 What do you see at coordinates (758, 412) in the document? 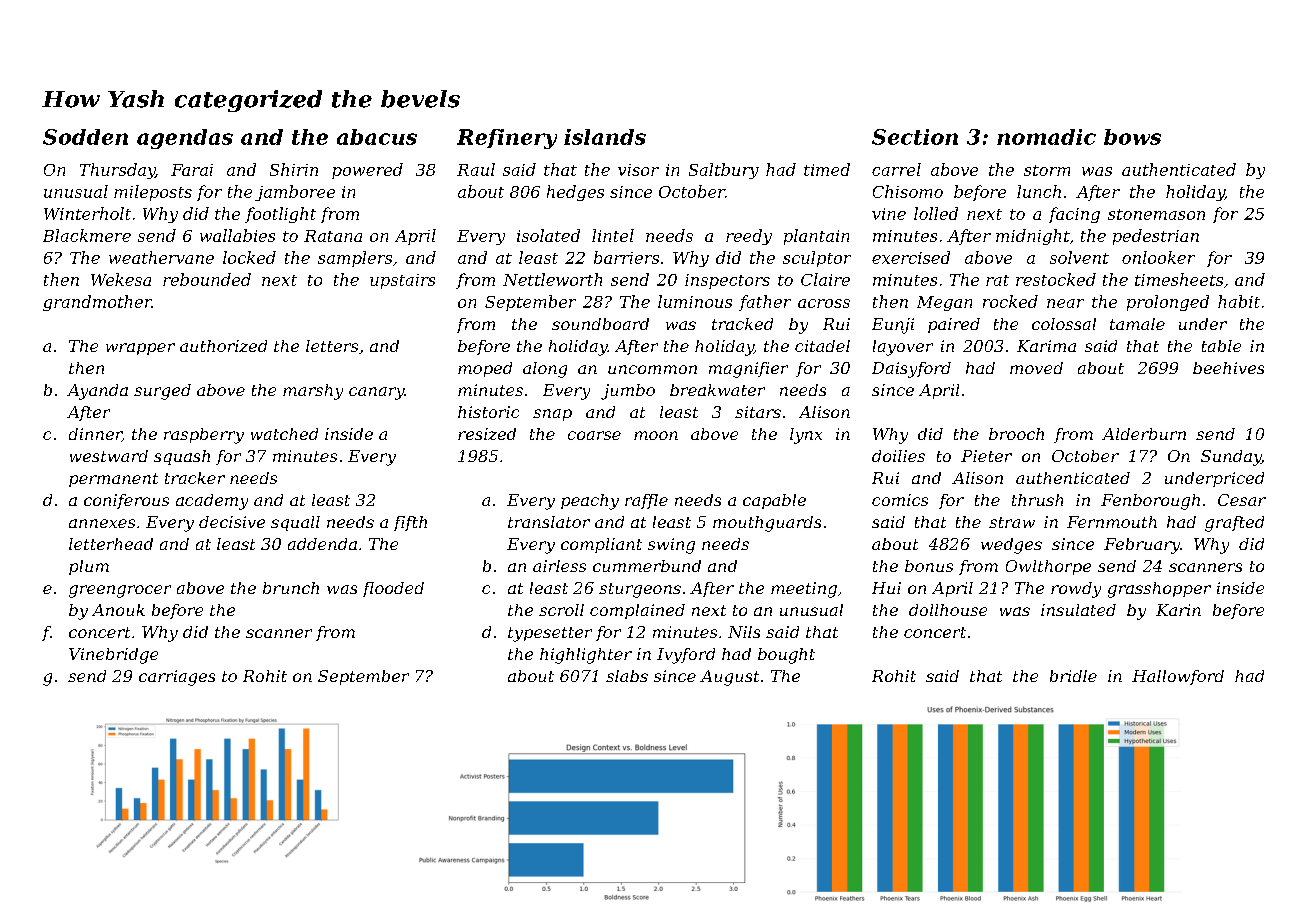
I see `sitars` at bounding box center [758, 412].
